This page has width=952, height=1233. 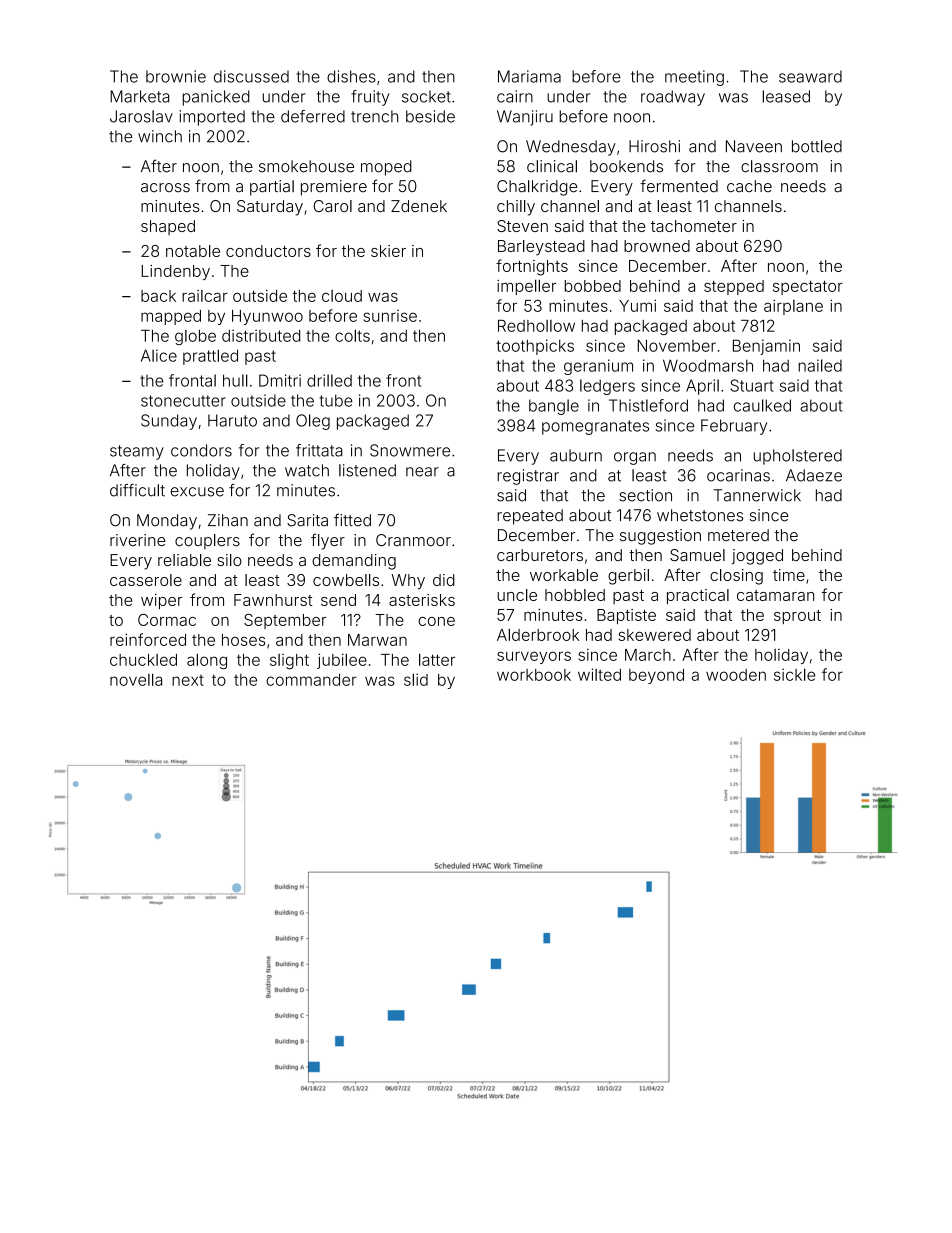 I want to click on caulked, so click(x=762, y=405).
